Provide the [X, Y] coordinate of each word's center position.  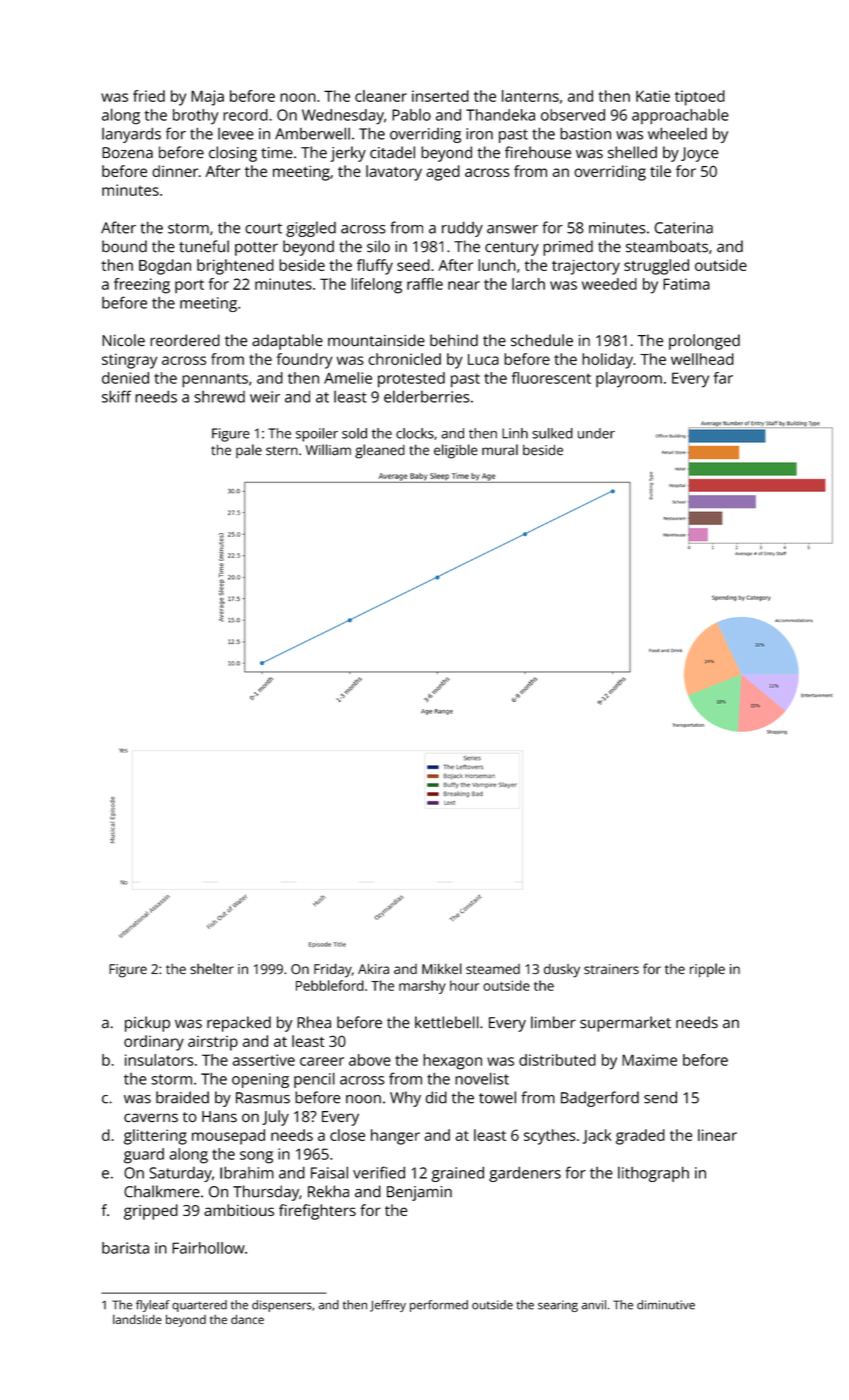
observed [573, 115]
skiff [116, 396]
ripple [707, 970]
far [723, 378]
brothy [195, 117]
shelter [212, 968]
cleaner [381, 96]
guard [144, 1156]
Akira [373, 969]
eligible [456, 451]
